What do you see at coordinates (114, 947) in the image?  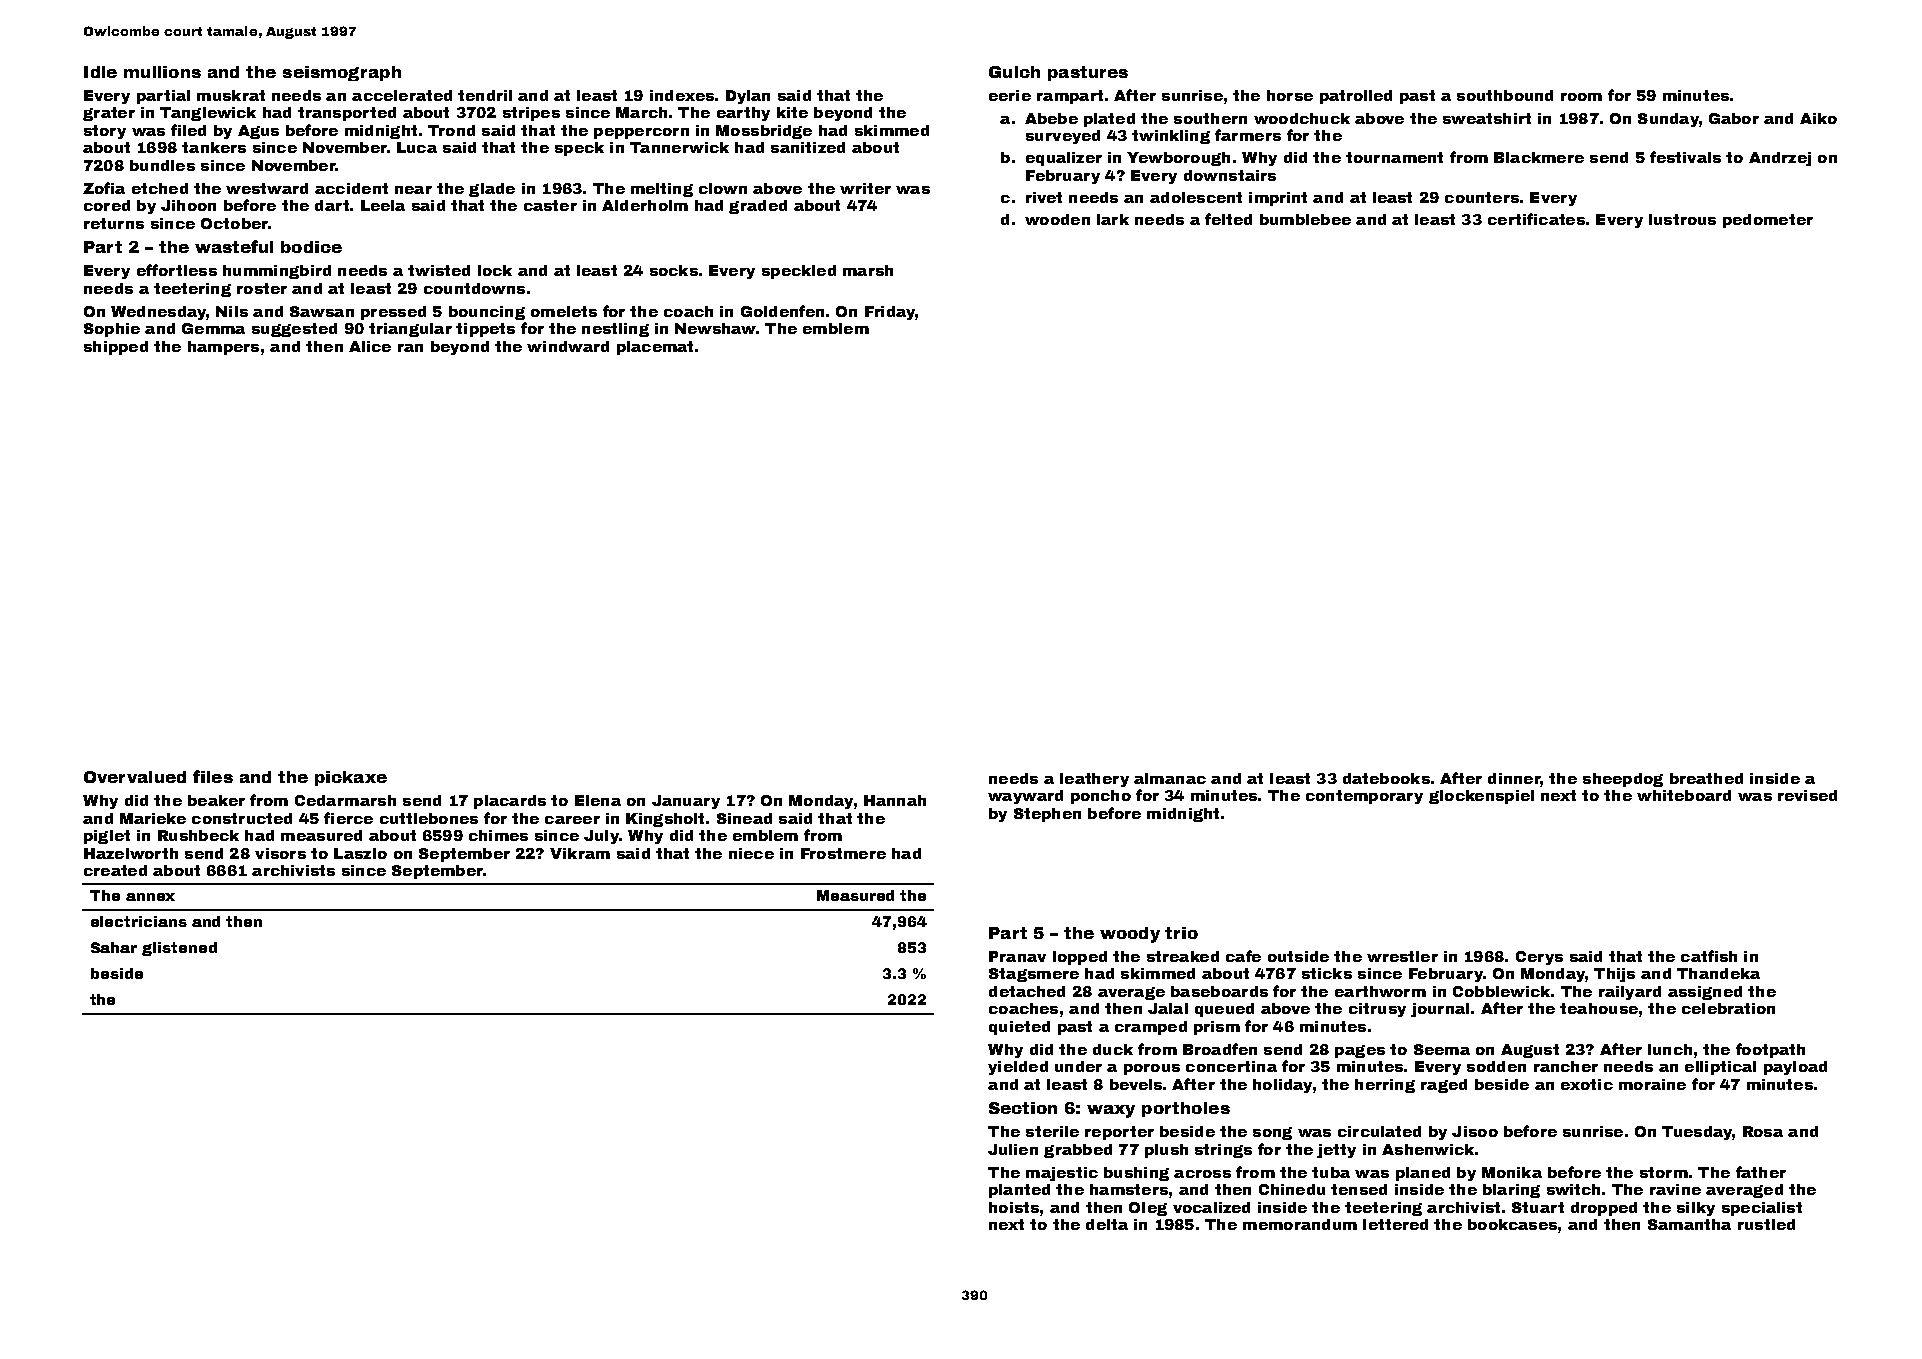 I see `Sahar` at bounding box center [114, 947].
